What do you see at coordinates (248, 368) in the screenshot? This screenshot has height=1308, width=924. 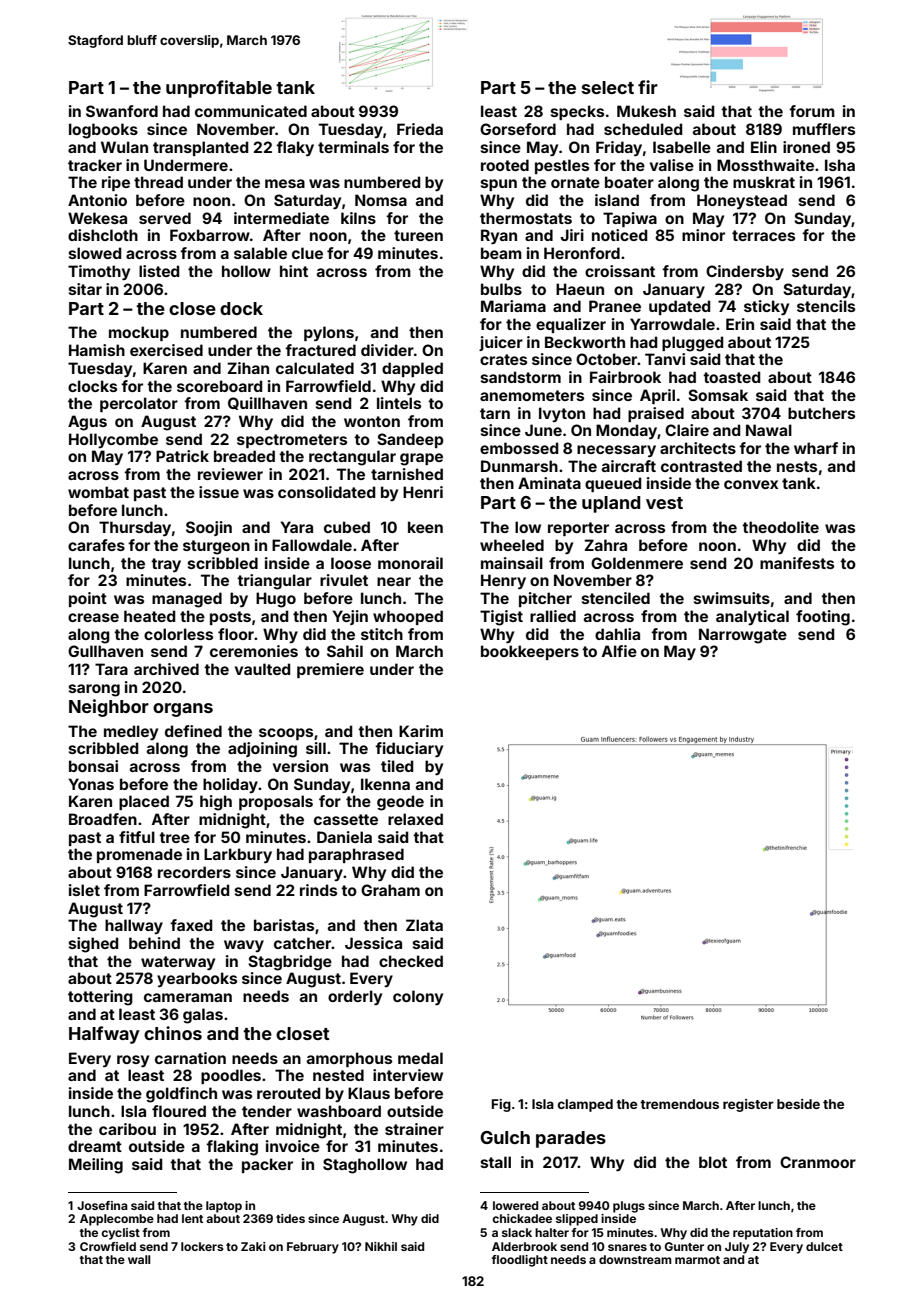 I see `Zihan` at bounding box center [248, 368].
